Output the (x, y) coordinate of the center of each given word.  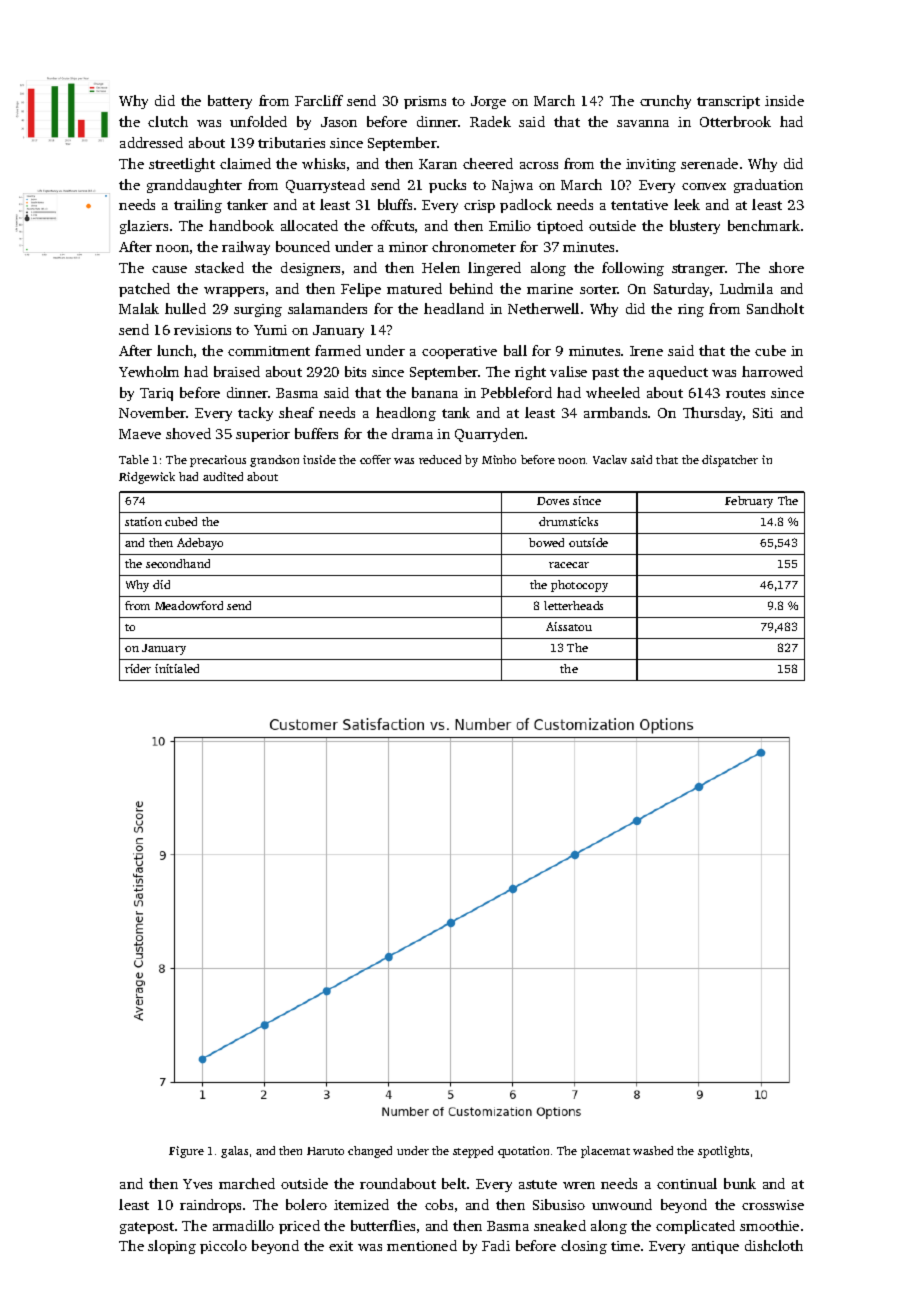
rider (138, 668)
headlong (406, 414)
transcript (728, 102)
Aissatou (569, 626)
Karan (438, 164)
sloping (172, 1247)
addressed (151, 142)
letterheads (573, 605)
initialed (177, 668)
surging (258, 310)
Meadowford (189, 605)
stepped (473, 1152)
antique (715, 1247)
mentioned (422, 1245)
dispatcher (730, 461)
